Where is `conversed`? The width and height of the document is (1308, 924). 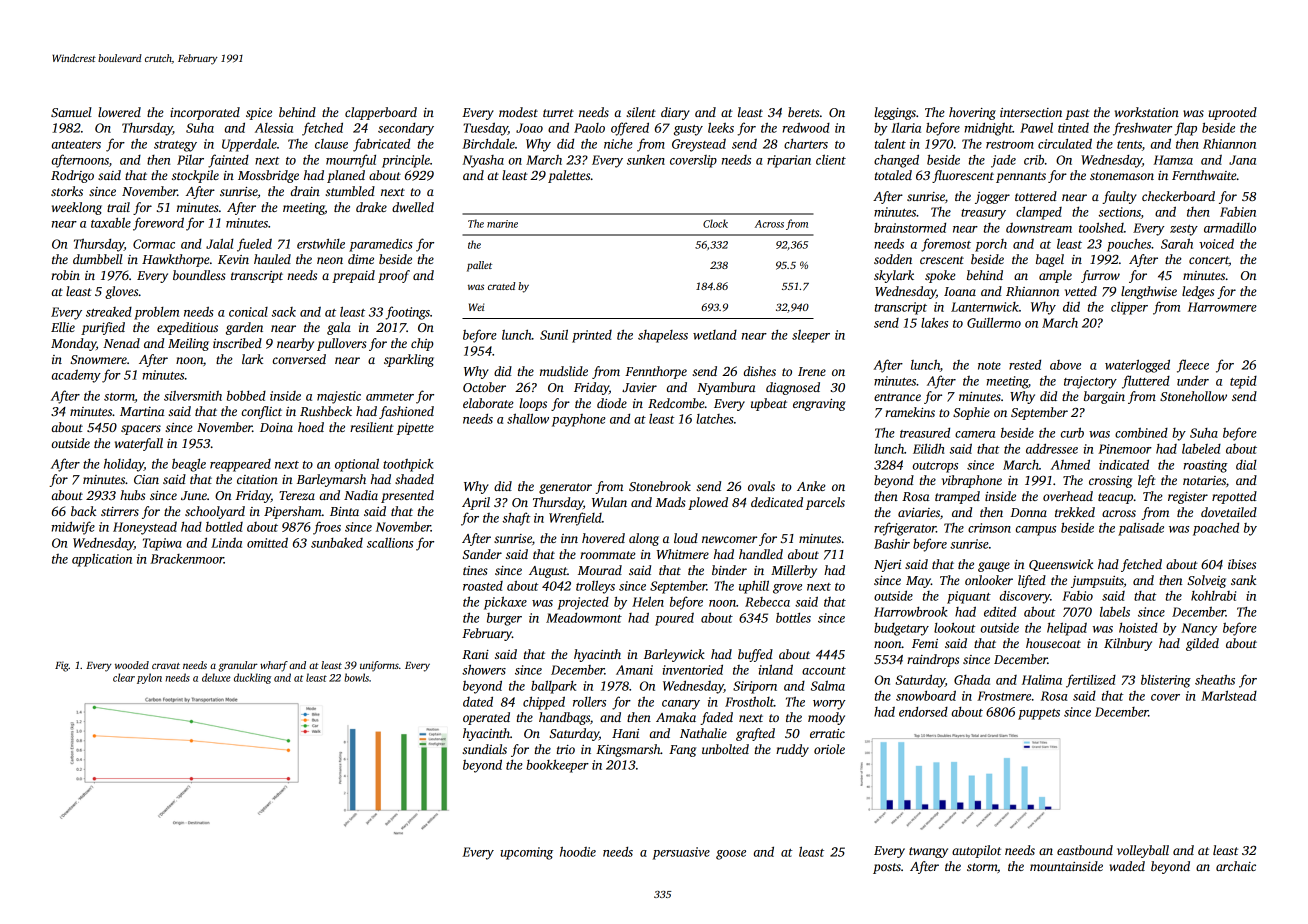
conversed is located at coordinates (299, 359).
